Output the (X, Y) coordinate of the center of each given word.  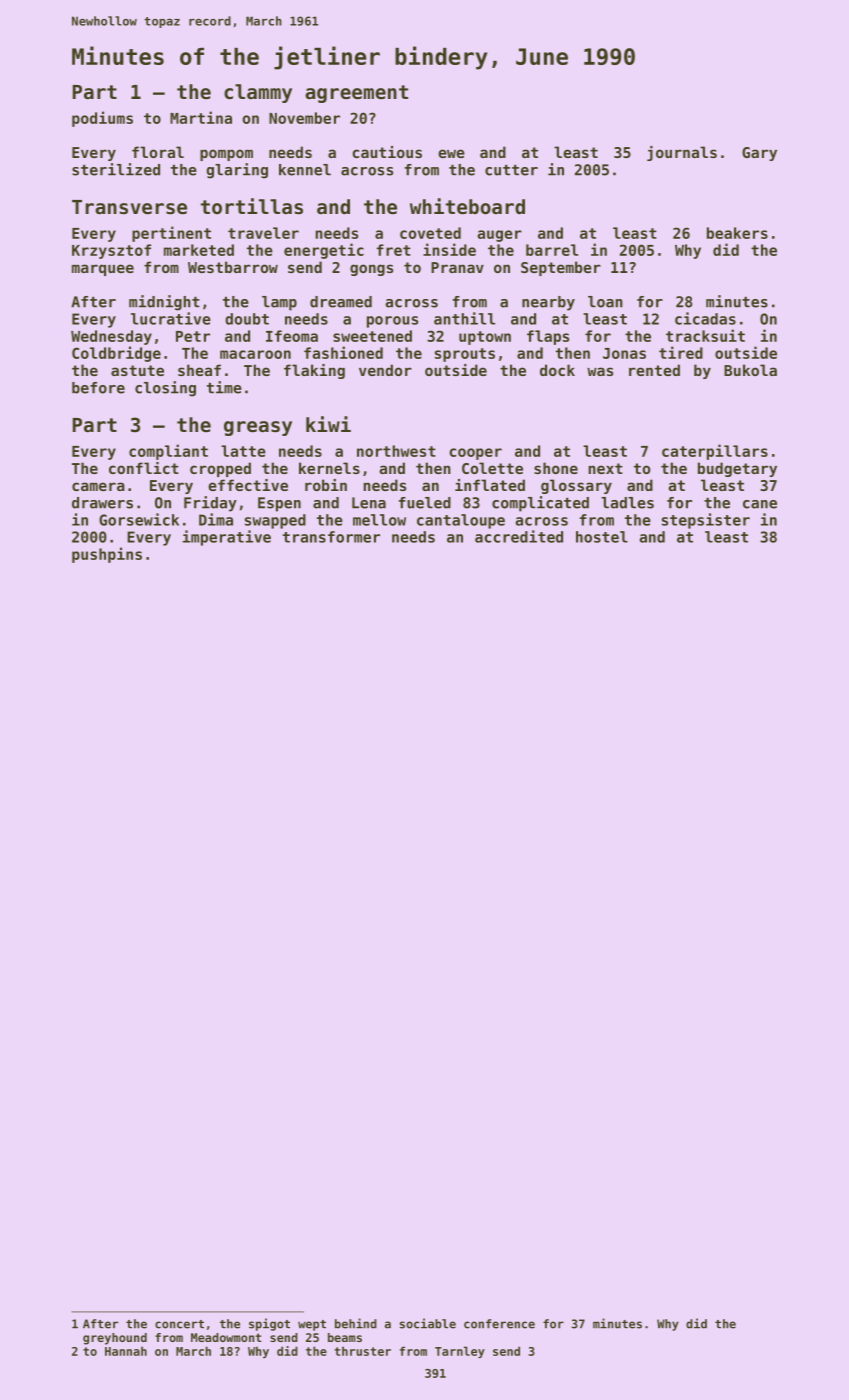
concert (179, 1324)
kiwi (328, 424)
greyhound (115, 1339)
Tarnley (460, 1352)
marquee (103, 270)
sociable (428, 1323)
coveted (430, 233)
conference (499, 1324)
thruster (362, 1351)
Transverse (129, 207)
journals (682, 153)
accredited (519, 536)
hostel (602, 537)
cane (760, 504)
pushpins (107, 555)
